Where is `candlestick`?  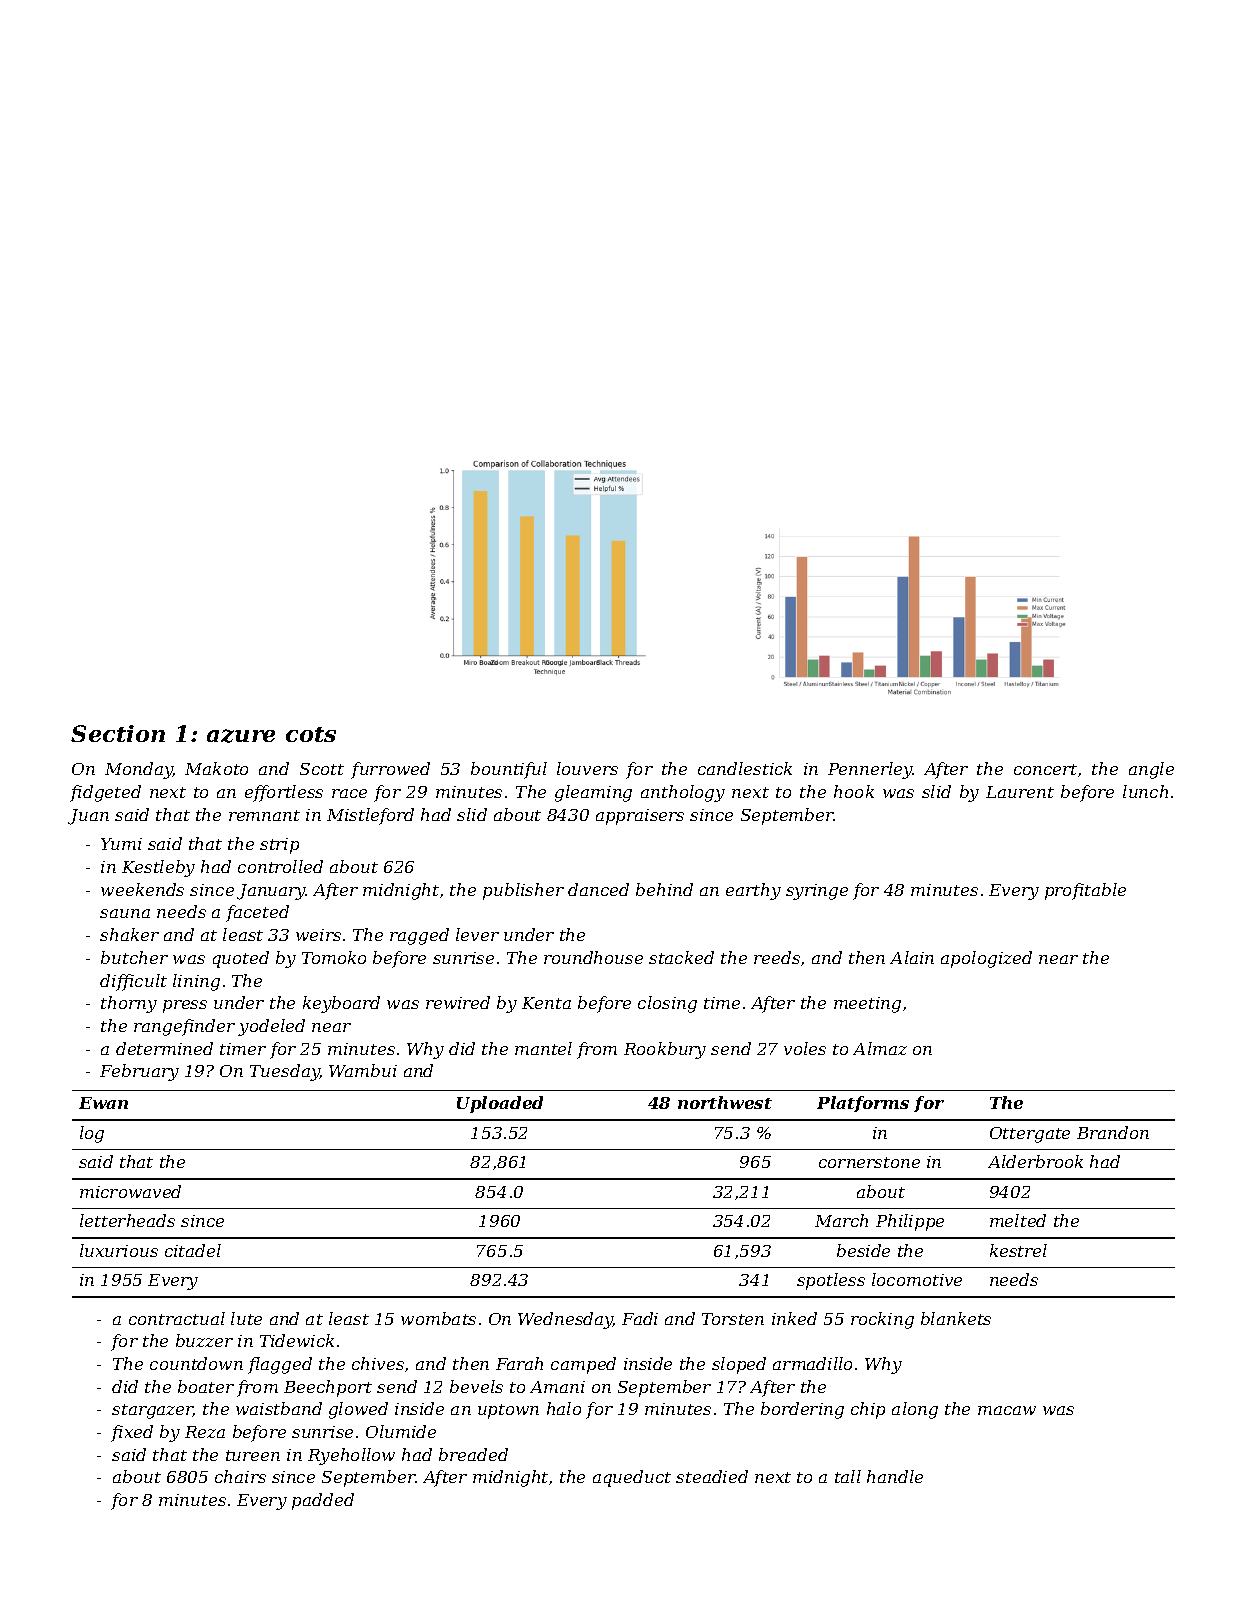 candlestick is located at coordinates (745, 768).
